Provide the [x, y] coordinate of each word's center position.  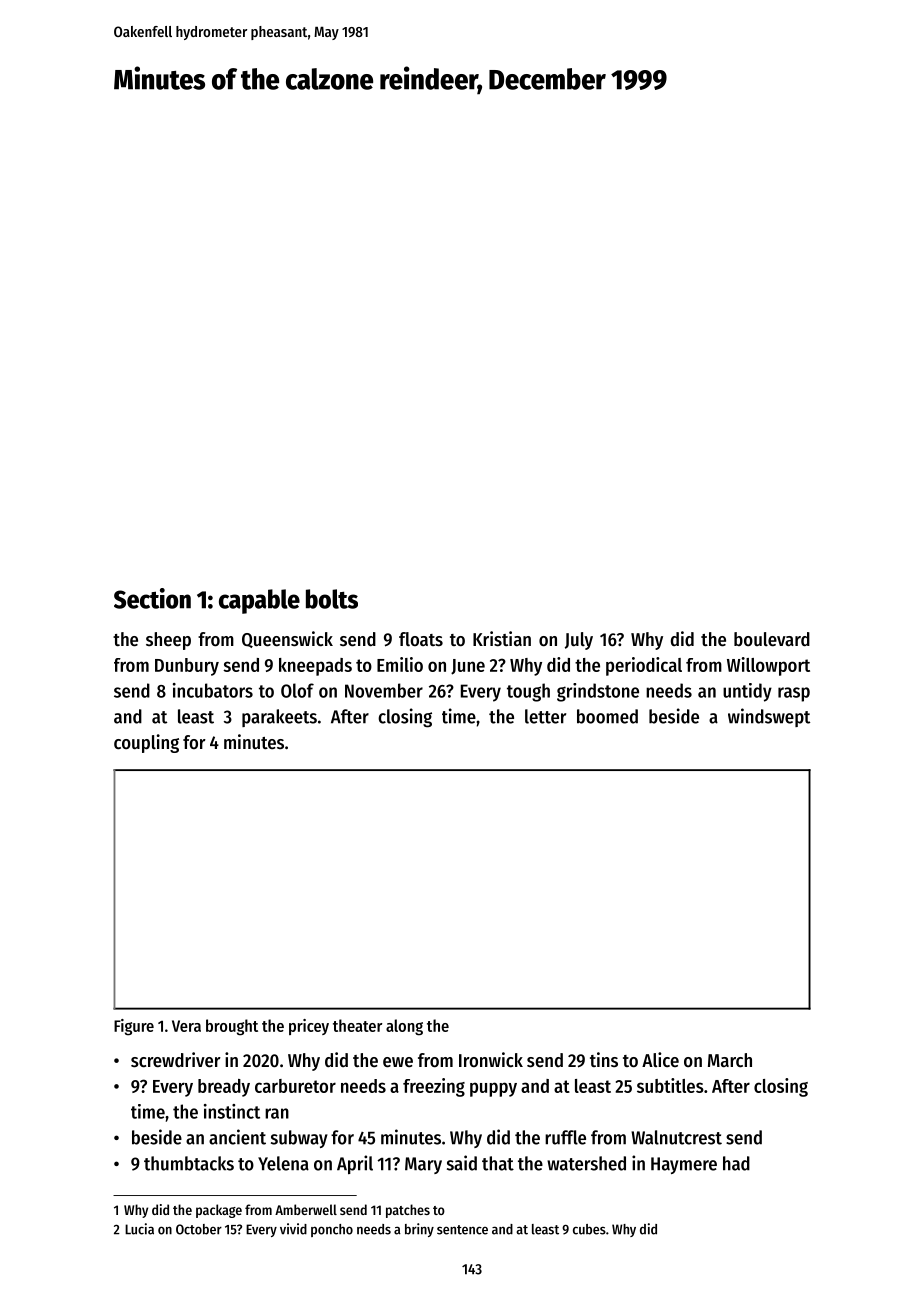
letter [545, 716]
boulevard [772, 639]
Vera [186, 1026]
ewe [398, 1062]
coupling [146, 743]
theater [357, 1025]
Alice [660, 1060]
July [579, 641]
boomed [607, 716]
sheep [168, 641]
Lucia [139, 1229]
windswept [769, 717]
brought [232, 1027]
